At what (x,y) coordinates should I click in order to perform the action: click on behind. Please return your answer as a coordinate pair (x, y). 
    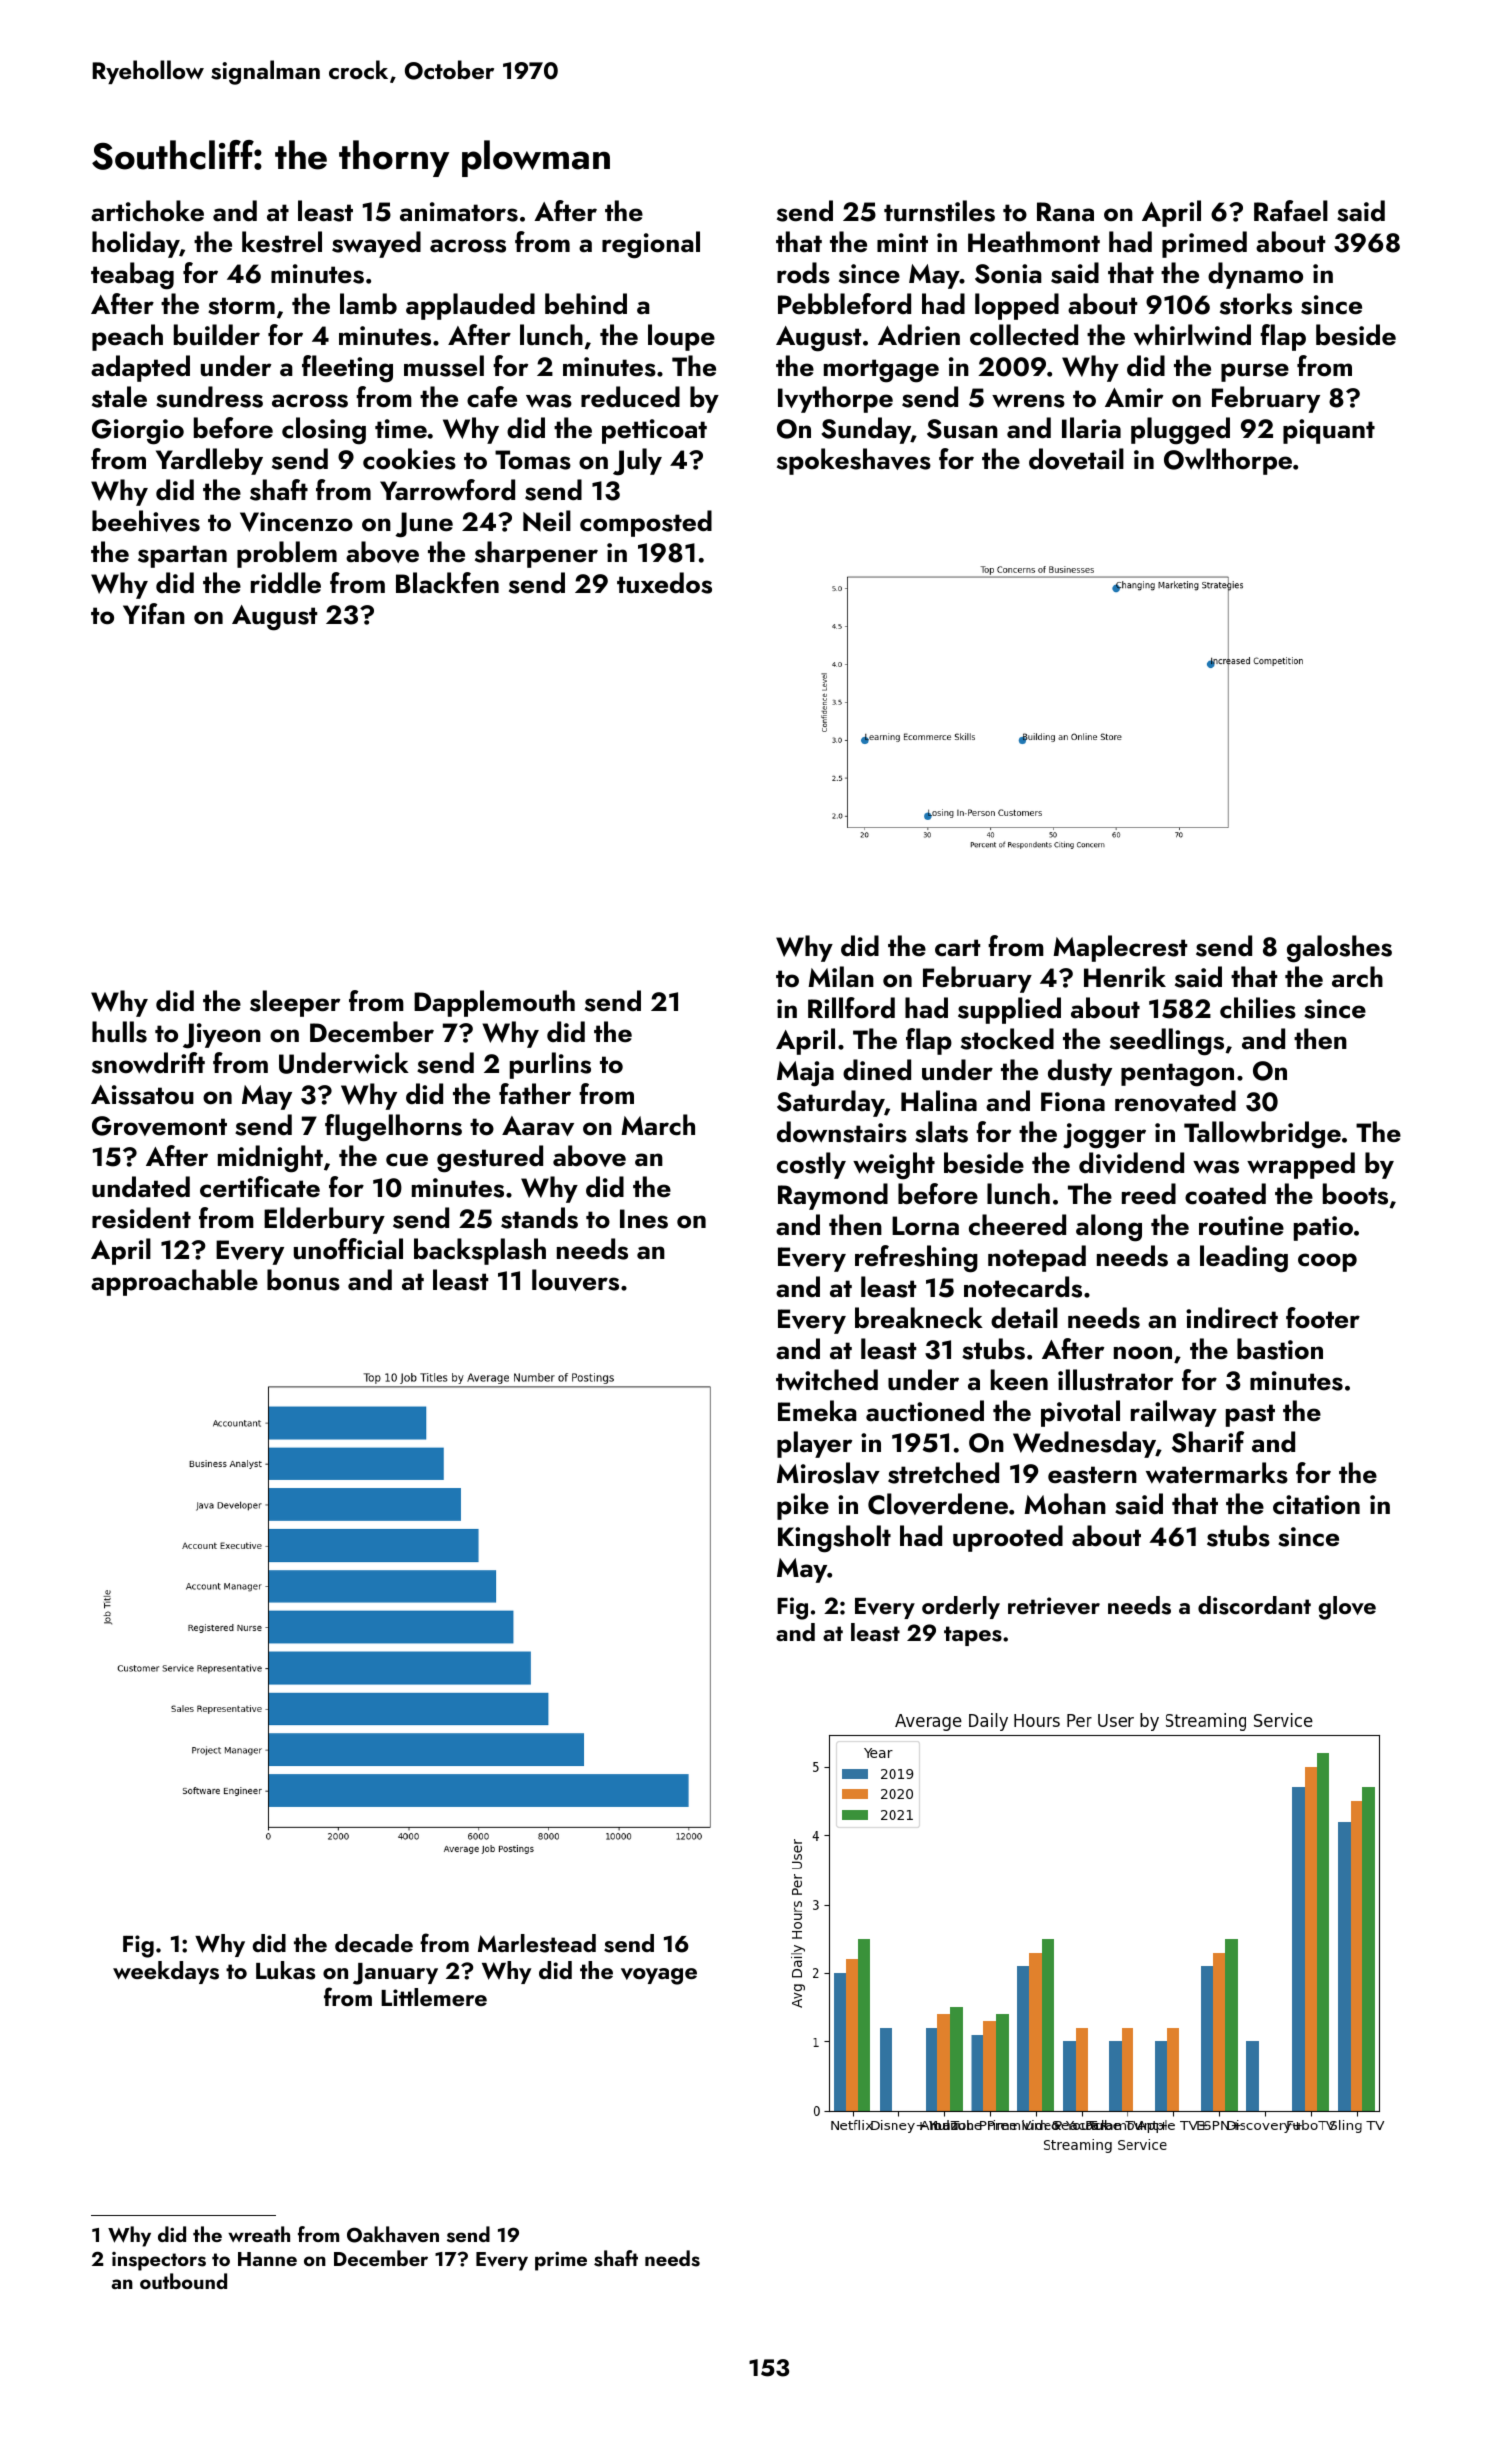
    Looking at the image, I should click on (586, 304).
